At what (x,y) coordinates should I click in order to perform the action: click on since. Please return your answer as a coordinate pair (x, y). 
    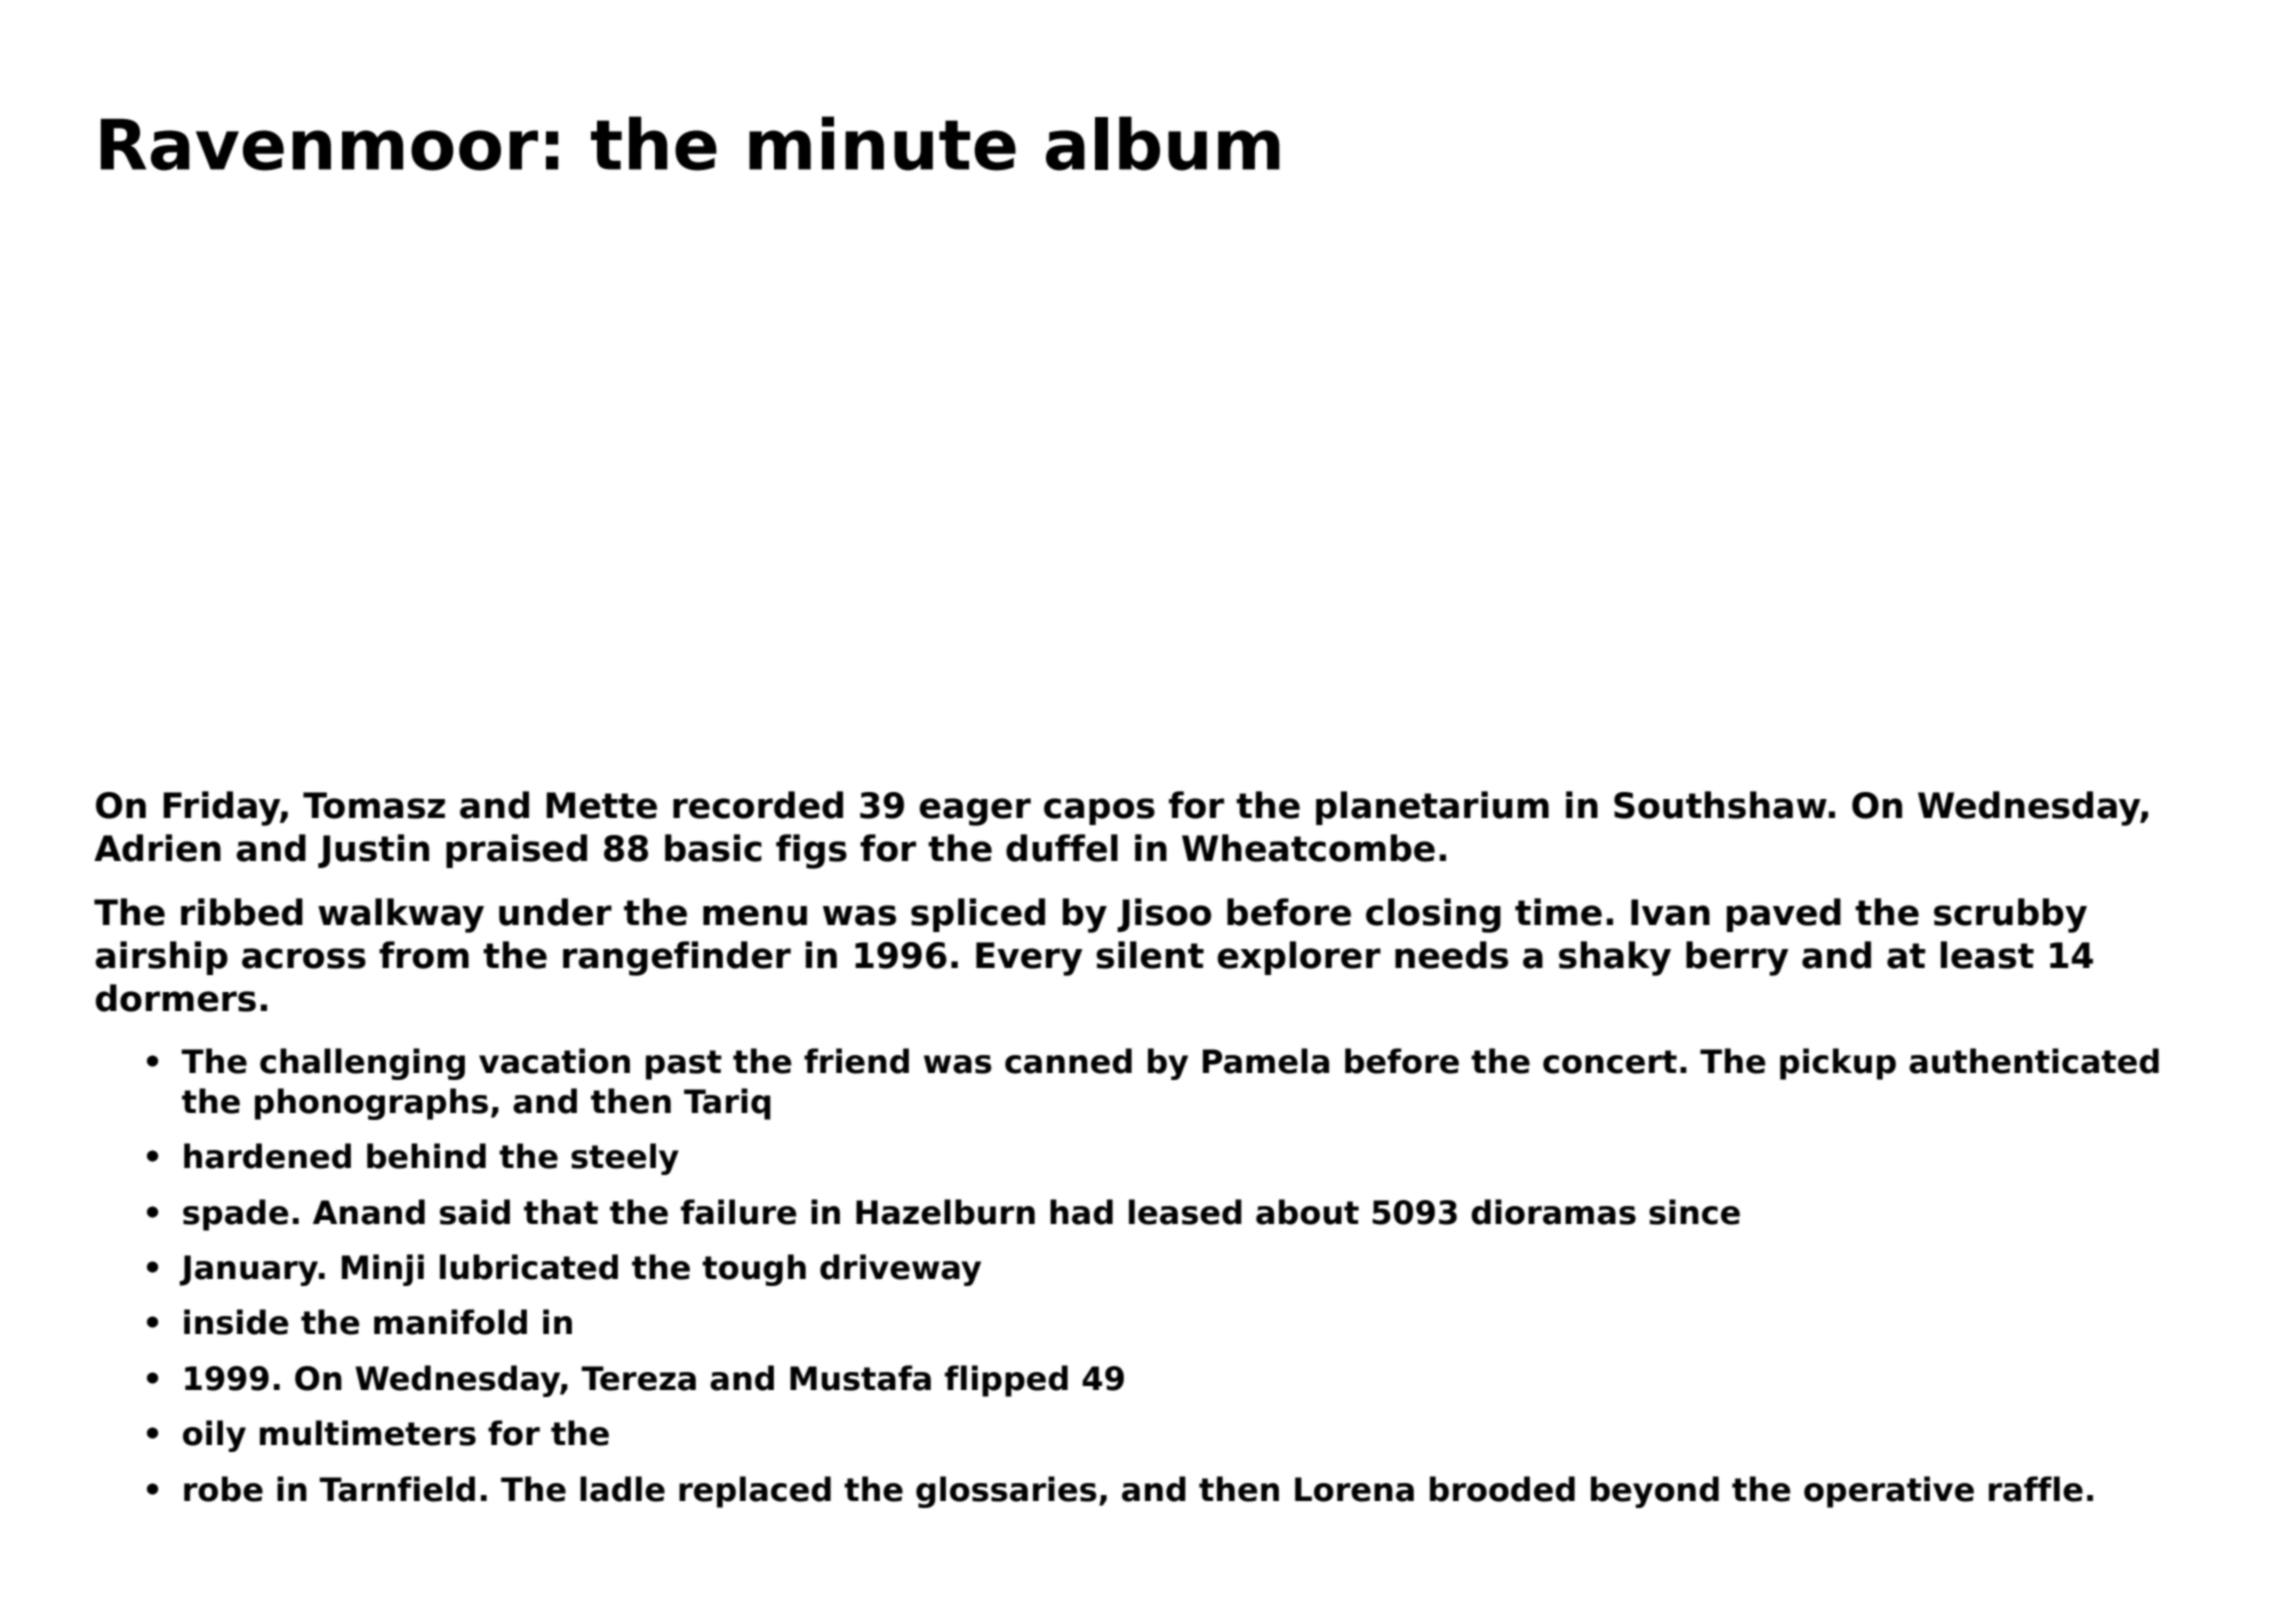
    Looking at the image, I should click on (1694, 1212).
